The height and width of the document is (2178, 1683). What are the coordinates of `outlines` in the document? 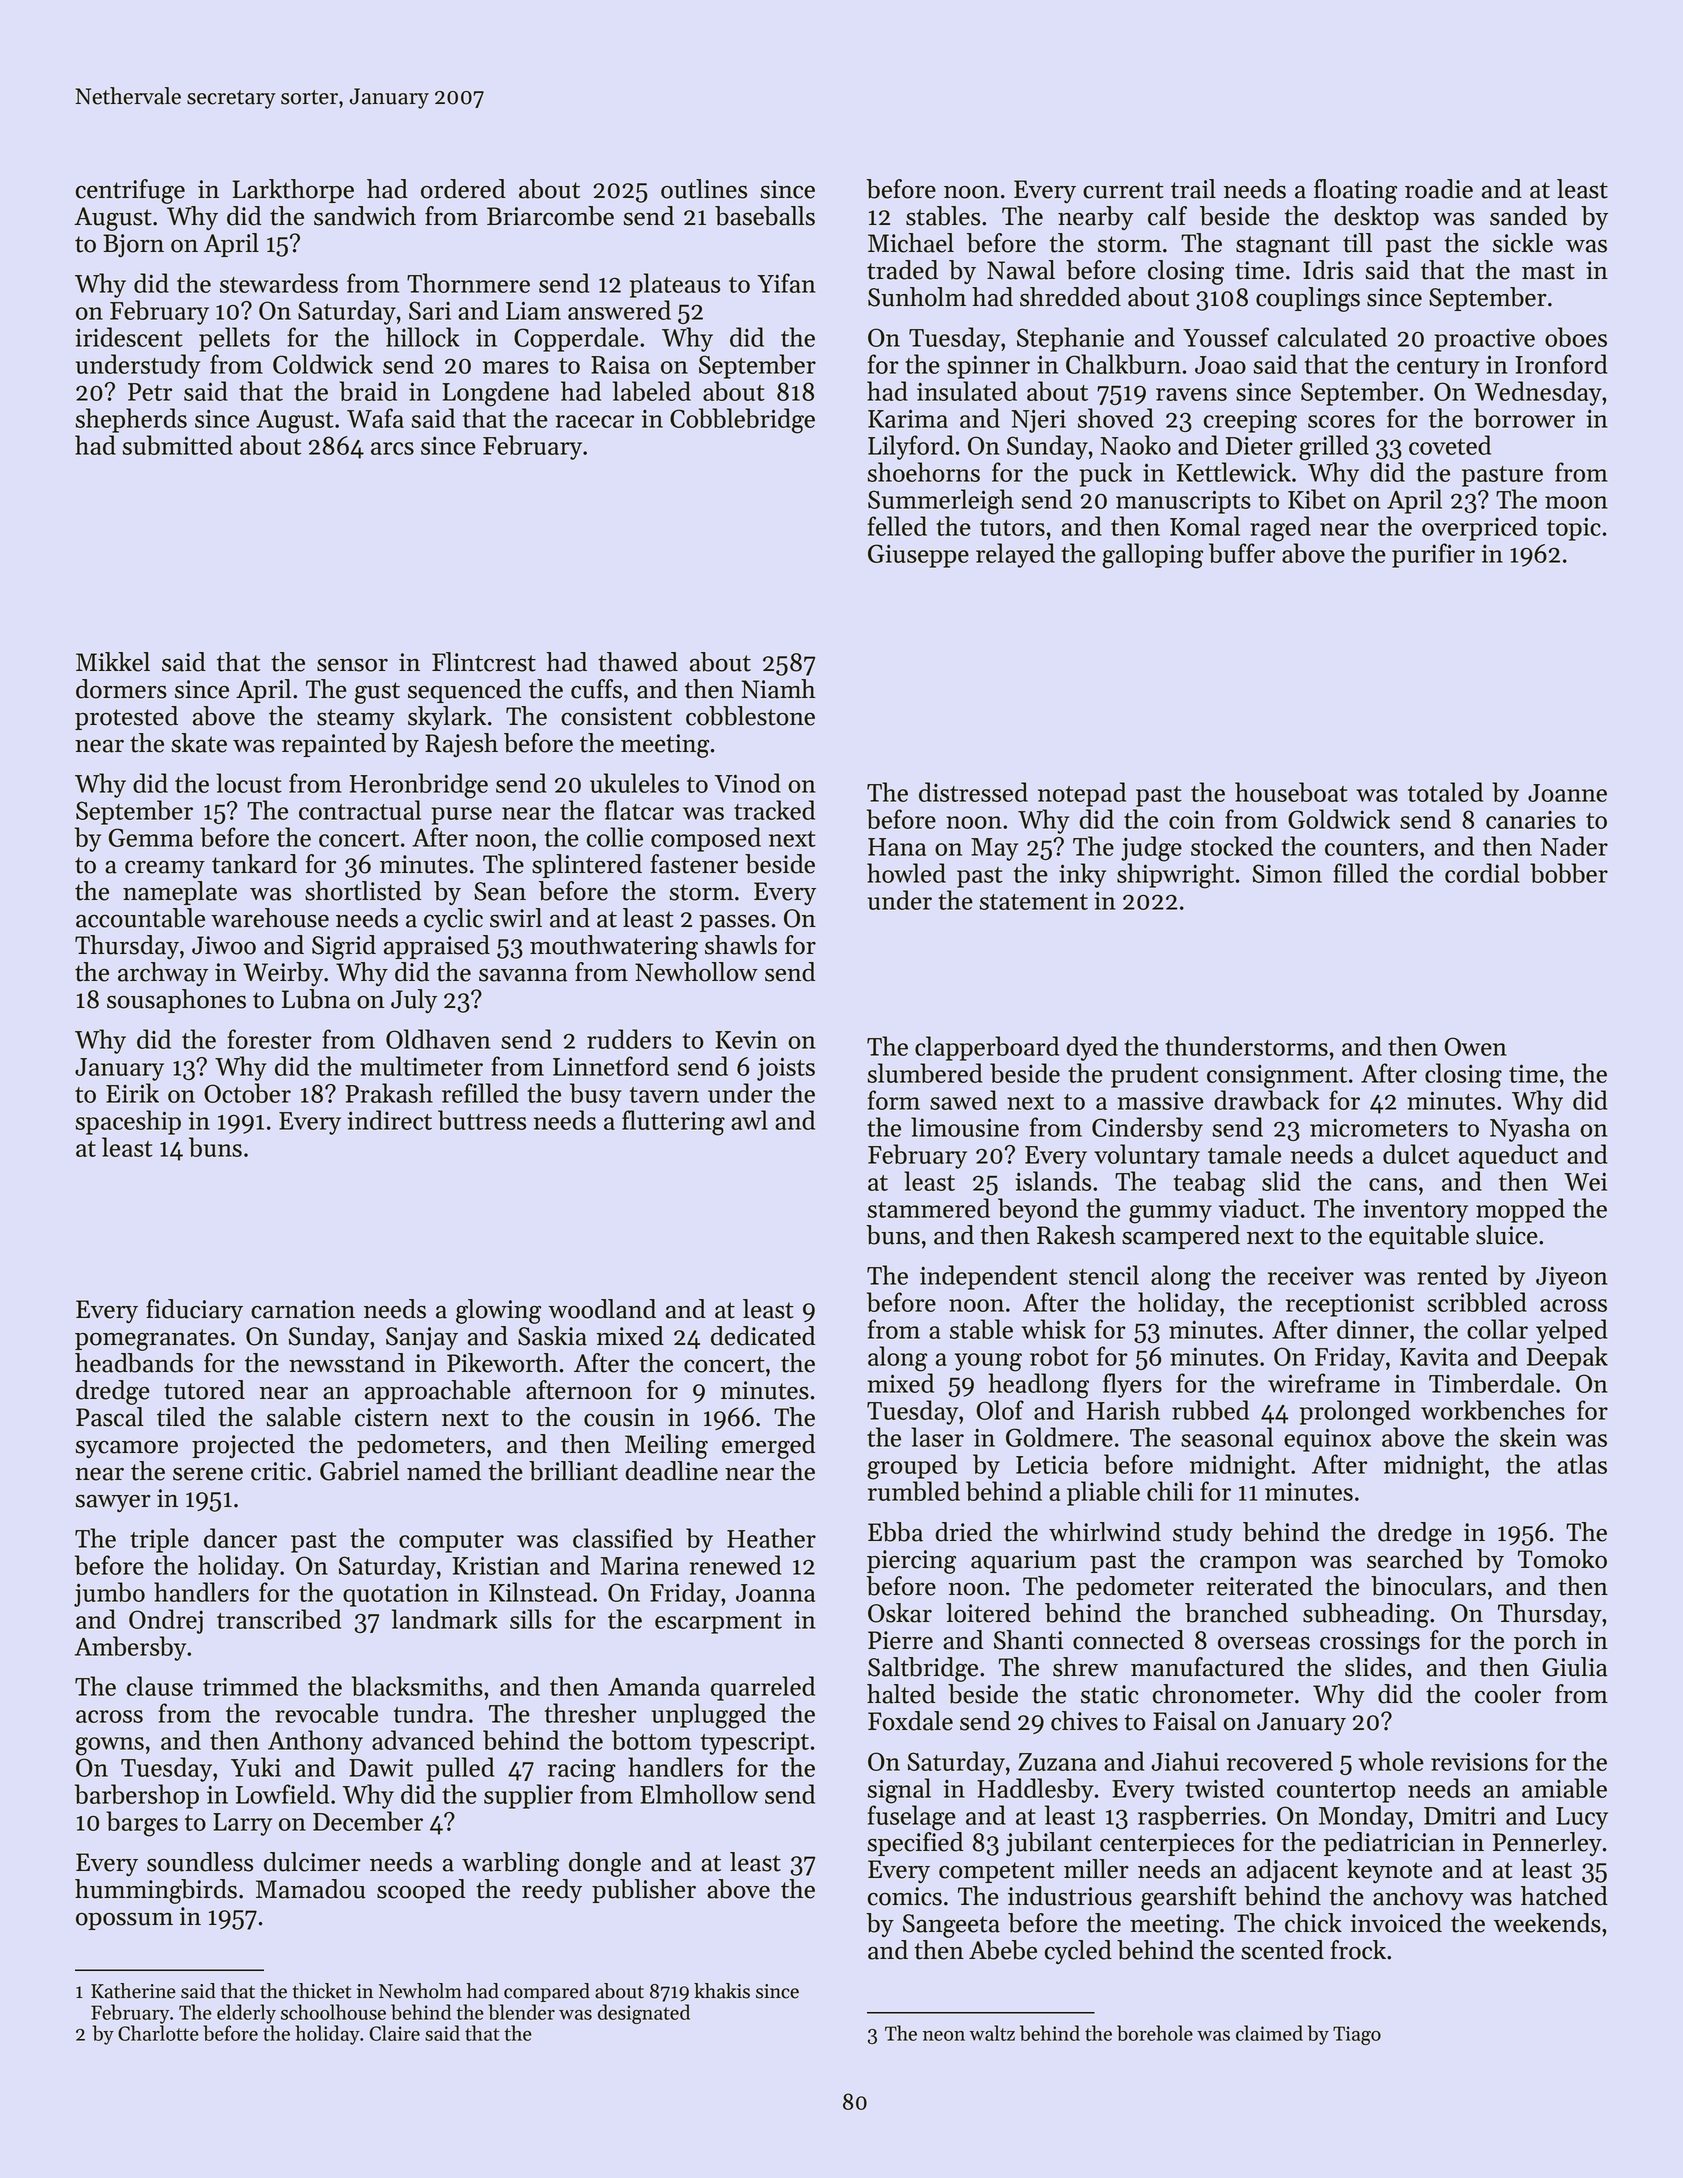 It's located at (704, 189).
